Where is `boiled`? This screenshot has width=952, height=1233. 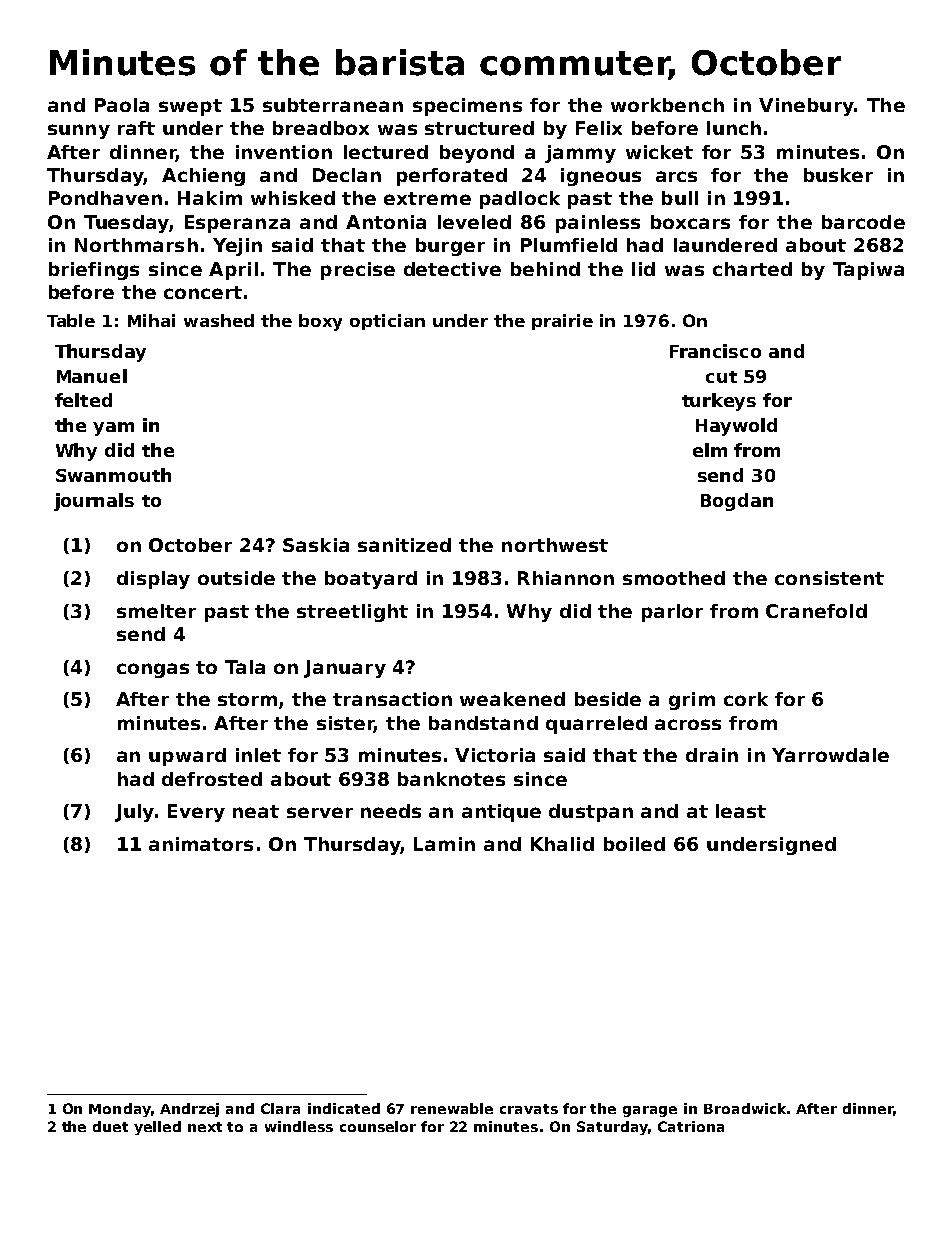
boiled is located at coordinates (634, 844).
